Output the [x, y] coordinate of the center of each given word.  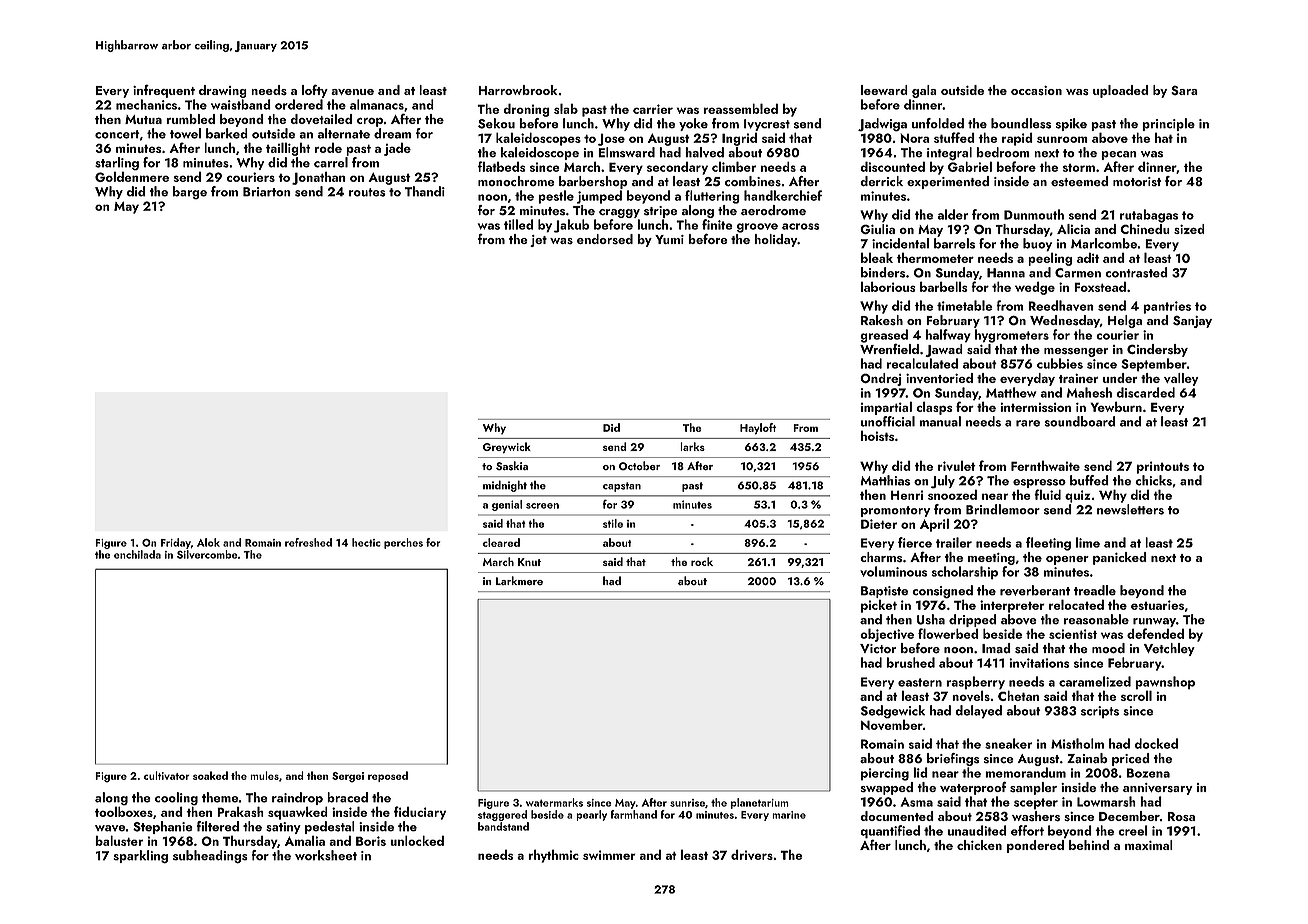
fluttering [712, 197]
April [934, 525]
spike [1071, 124]
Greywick [507, 448]
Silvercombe [207, 554]
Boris [371, 841]
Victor [878, 648]
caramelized [1095, 681]
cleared [501, 542]
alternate [344, 133]
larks [692, 446]
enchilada [137, 554]
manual [940, 421]
